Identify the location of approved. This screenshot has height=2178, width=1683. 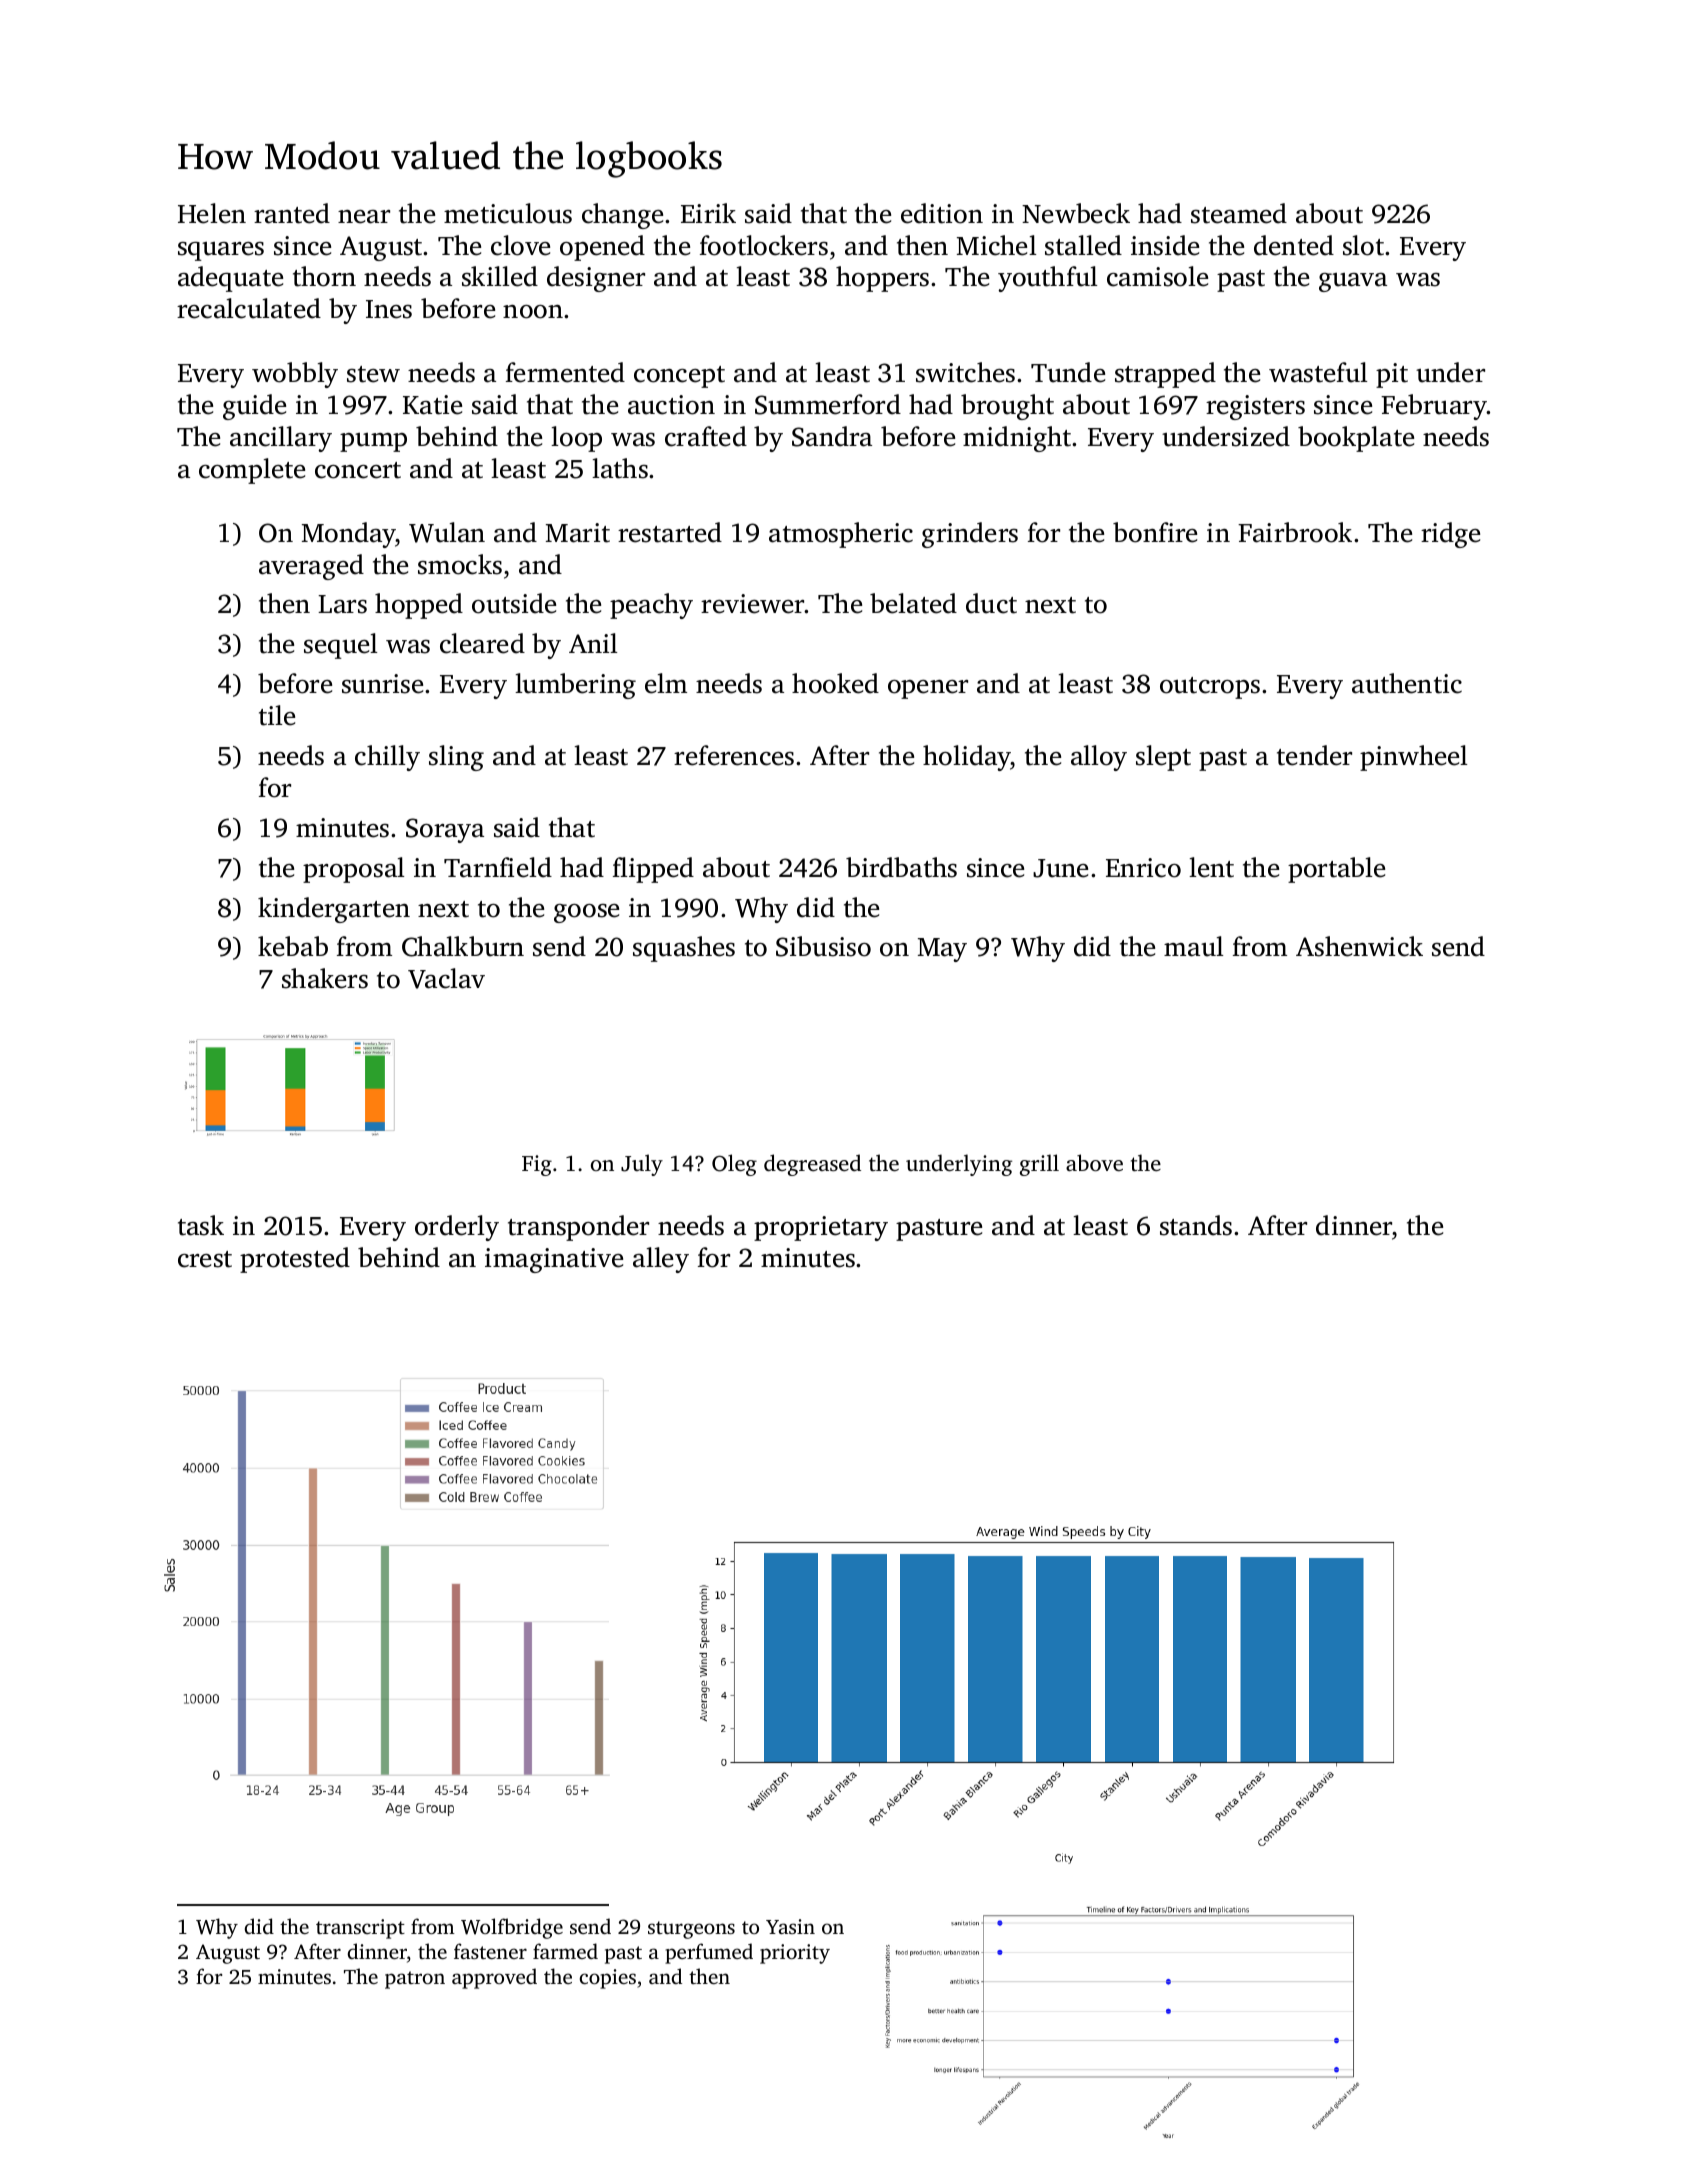
(494, 1978).
